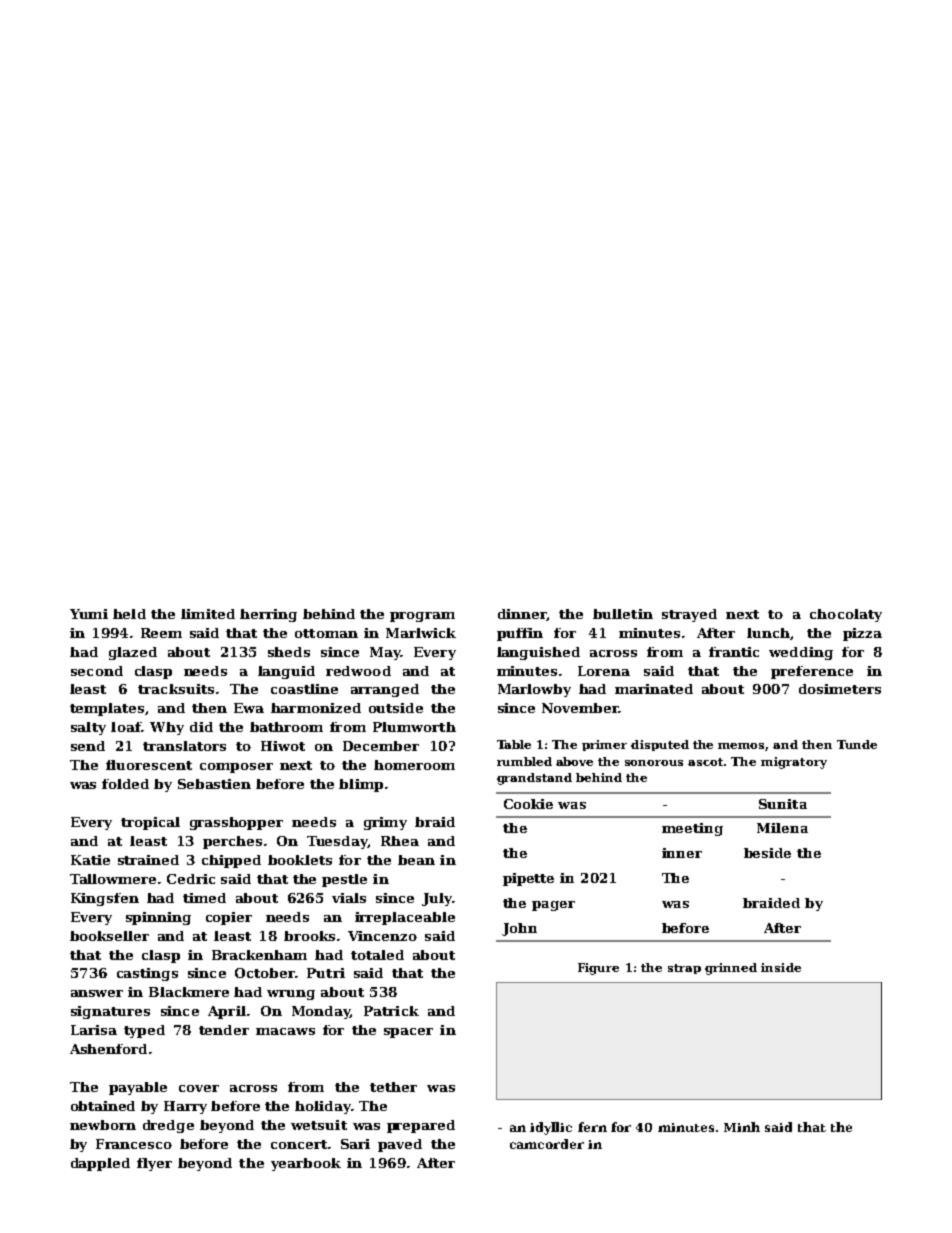 The image size is (952, 1233). Describe the element at coordinates (519, 929) in the screenshot. I see `John` at that location.
